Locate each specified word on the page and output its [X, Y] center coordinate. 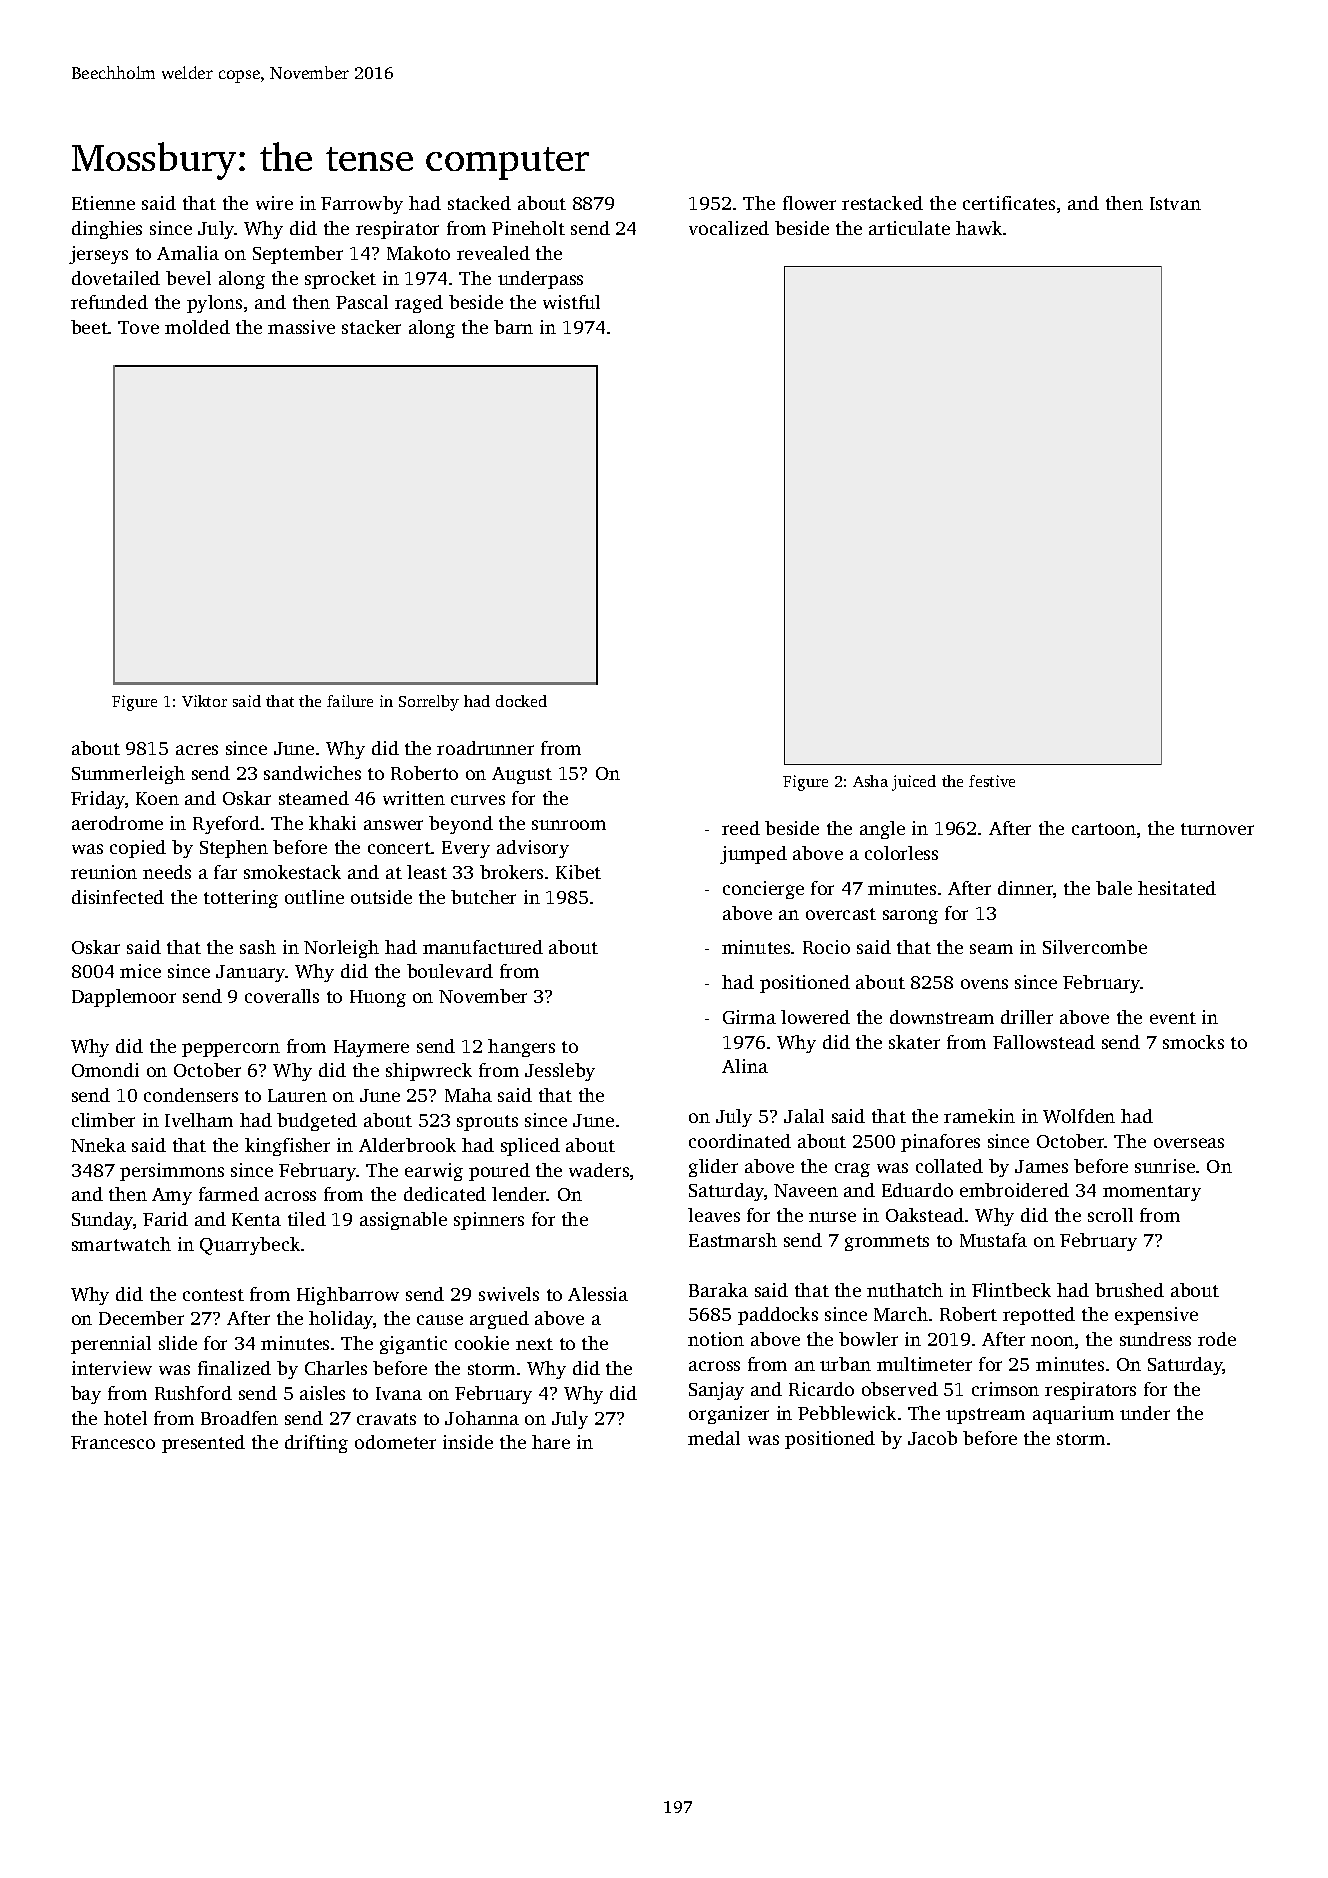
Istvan [1175, 203]
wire [274, 203]
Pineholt [528, 228]
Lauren [297, 1095]
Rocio [826, 947]
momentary [1152, 1193]
